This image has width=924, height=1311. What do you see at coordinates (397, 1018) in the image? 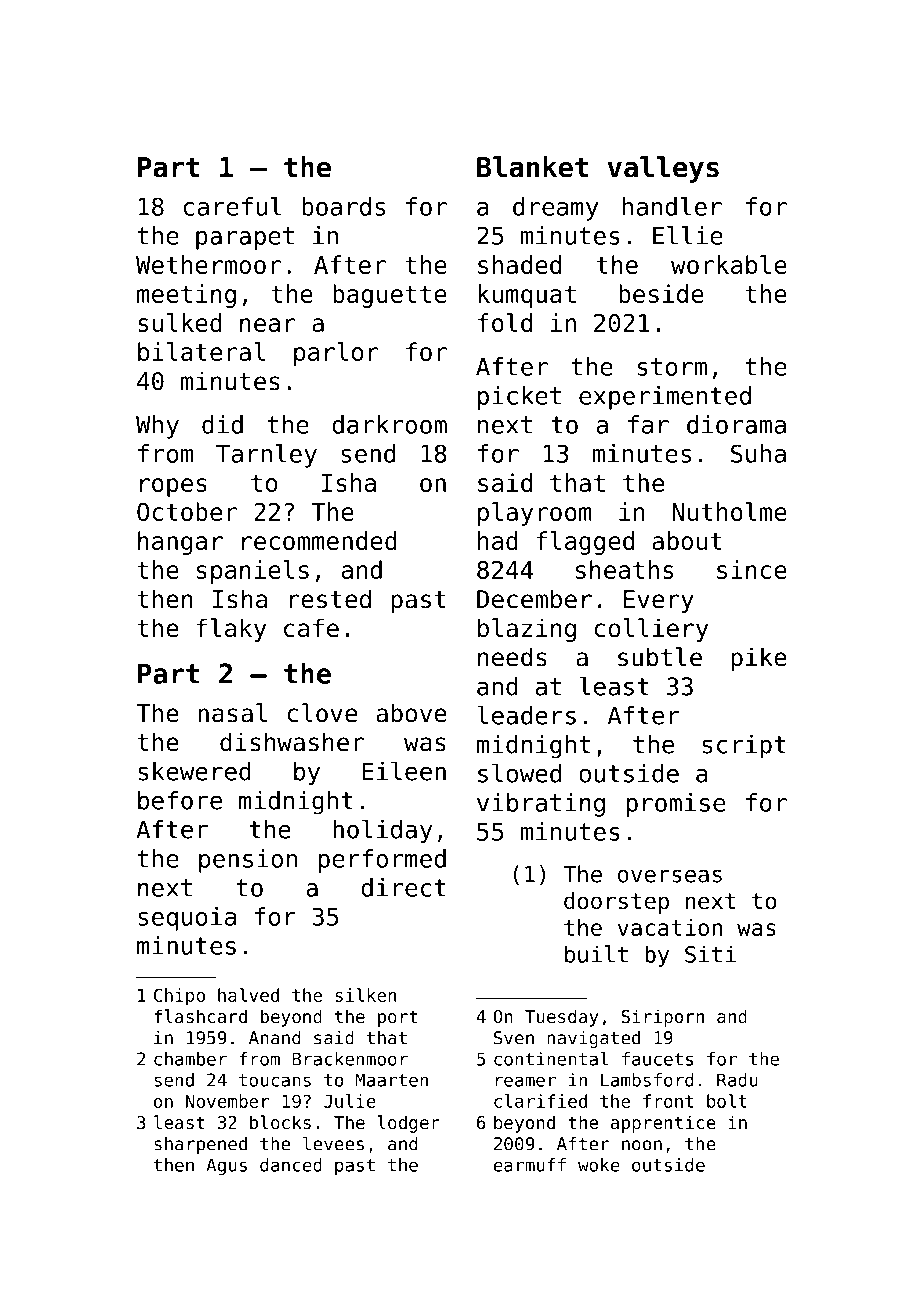
I see `port` at bounding box center [397, 1018].
